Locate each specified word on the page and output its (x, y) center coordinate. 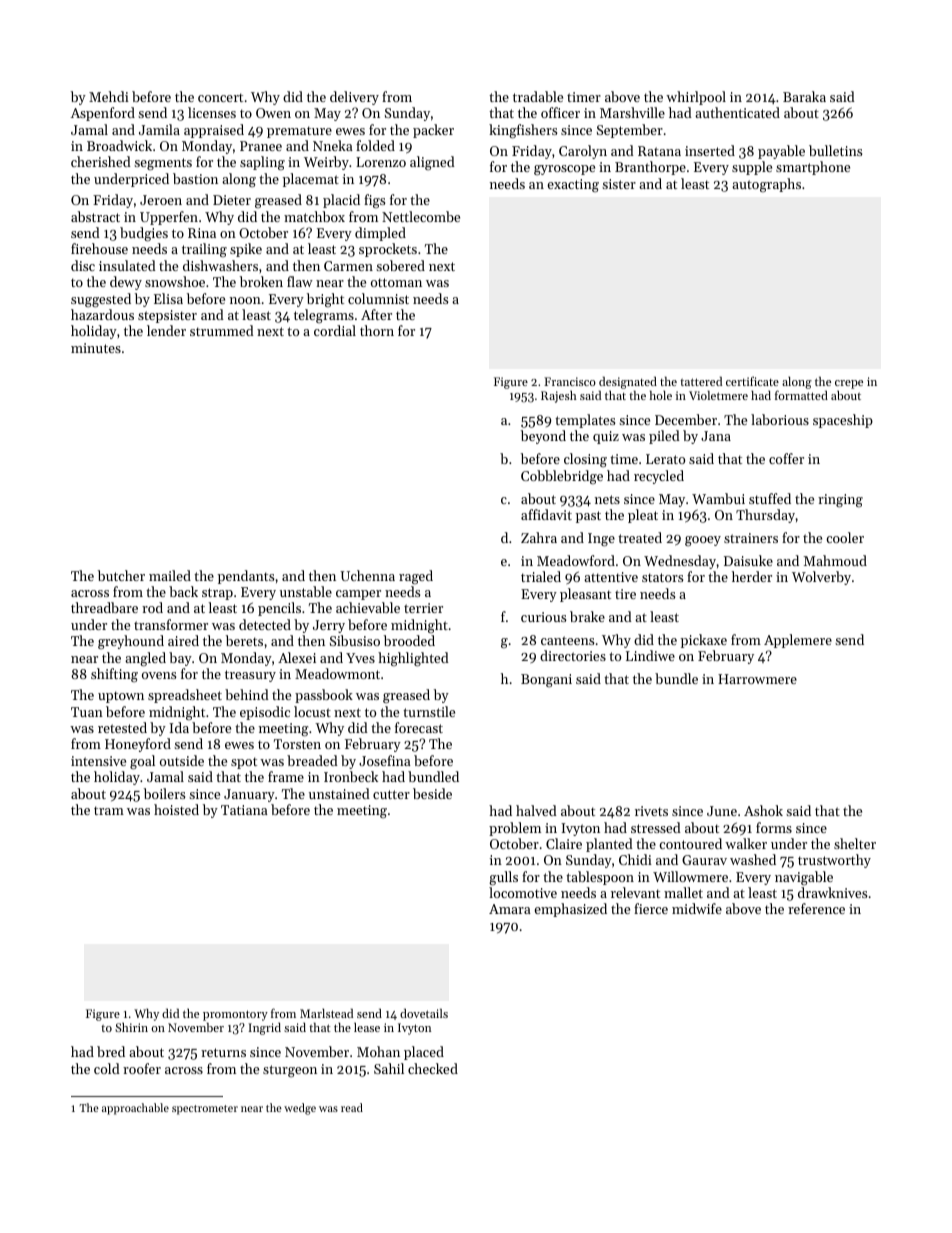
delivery (354, 98)
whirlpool (696, 98)
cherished (101, 161)
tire (625, 594)
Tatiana (244, 810)
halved (536, 810)
